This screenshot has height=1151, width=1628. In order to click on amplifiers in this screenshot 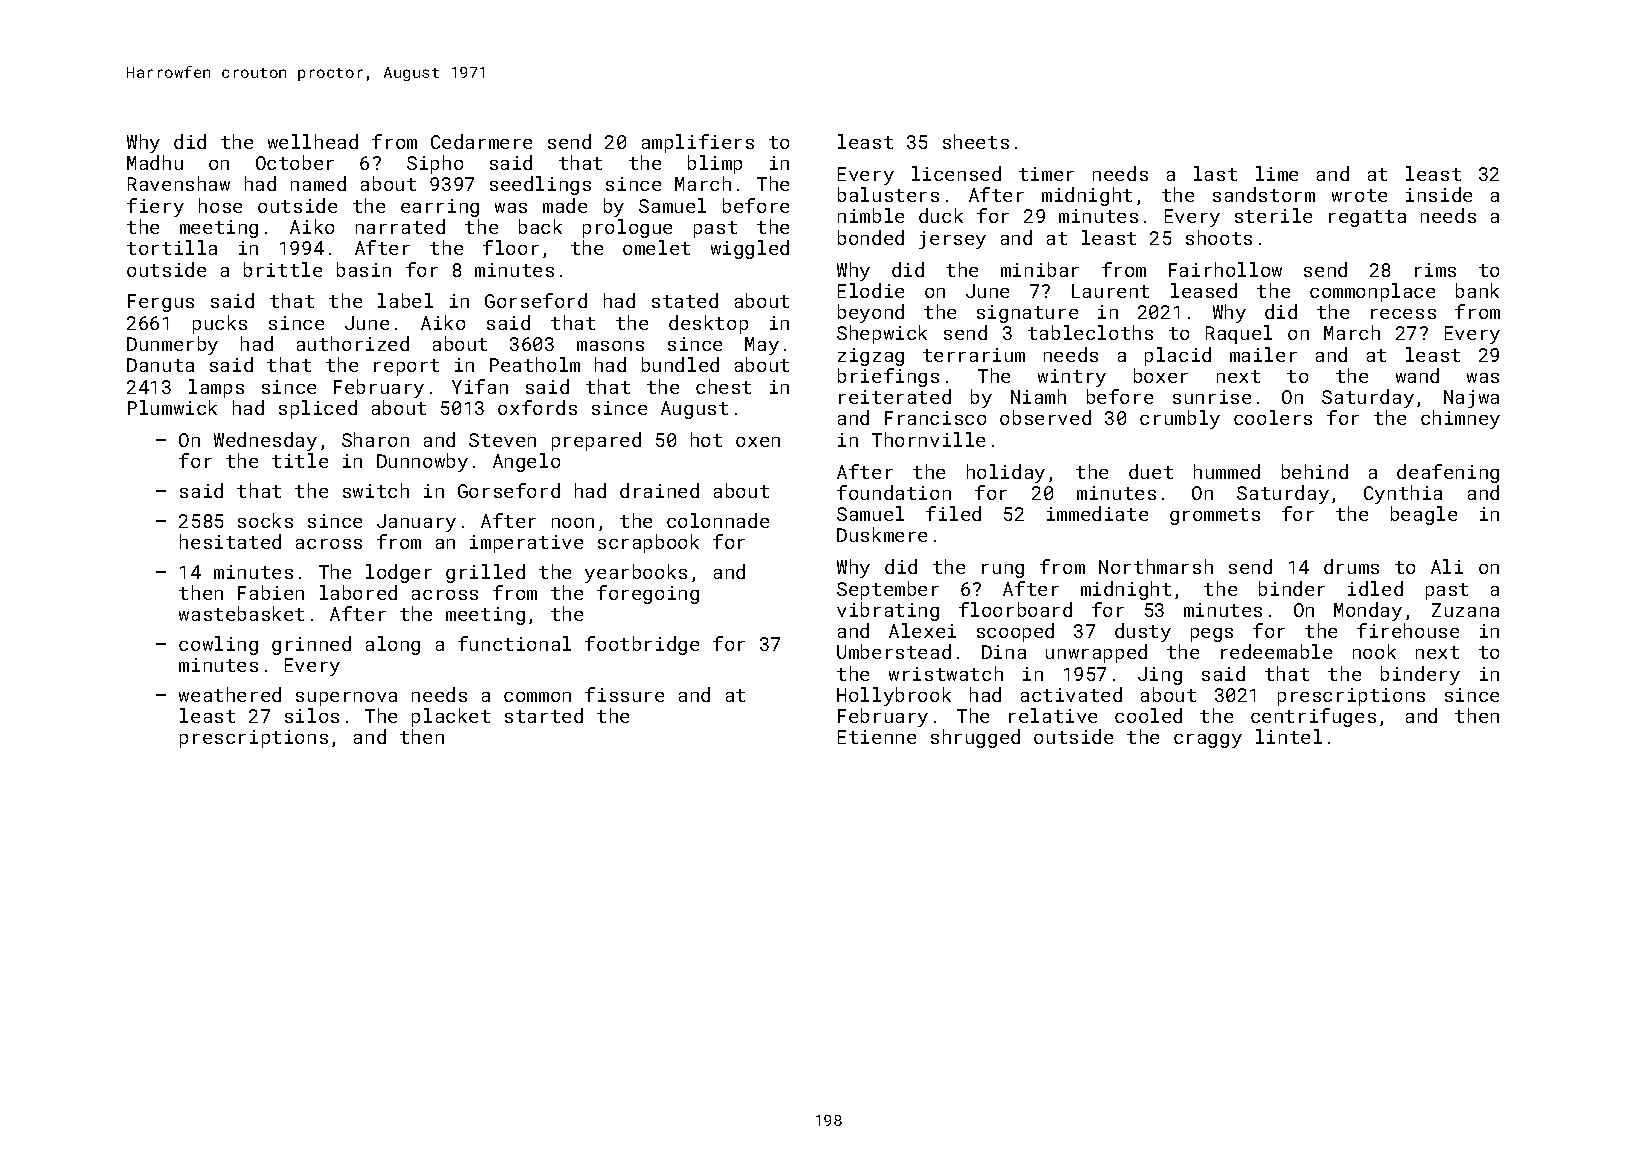, I will do `click(698, 143)`.
